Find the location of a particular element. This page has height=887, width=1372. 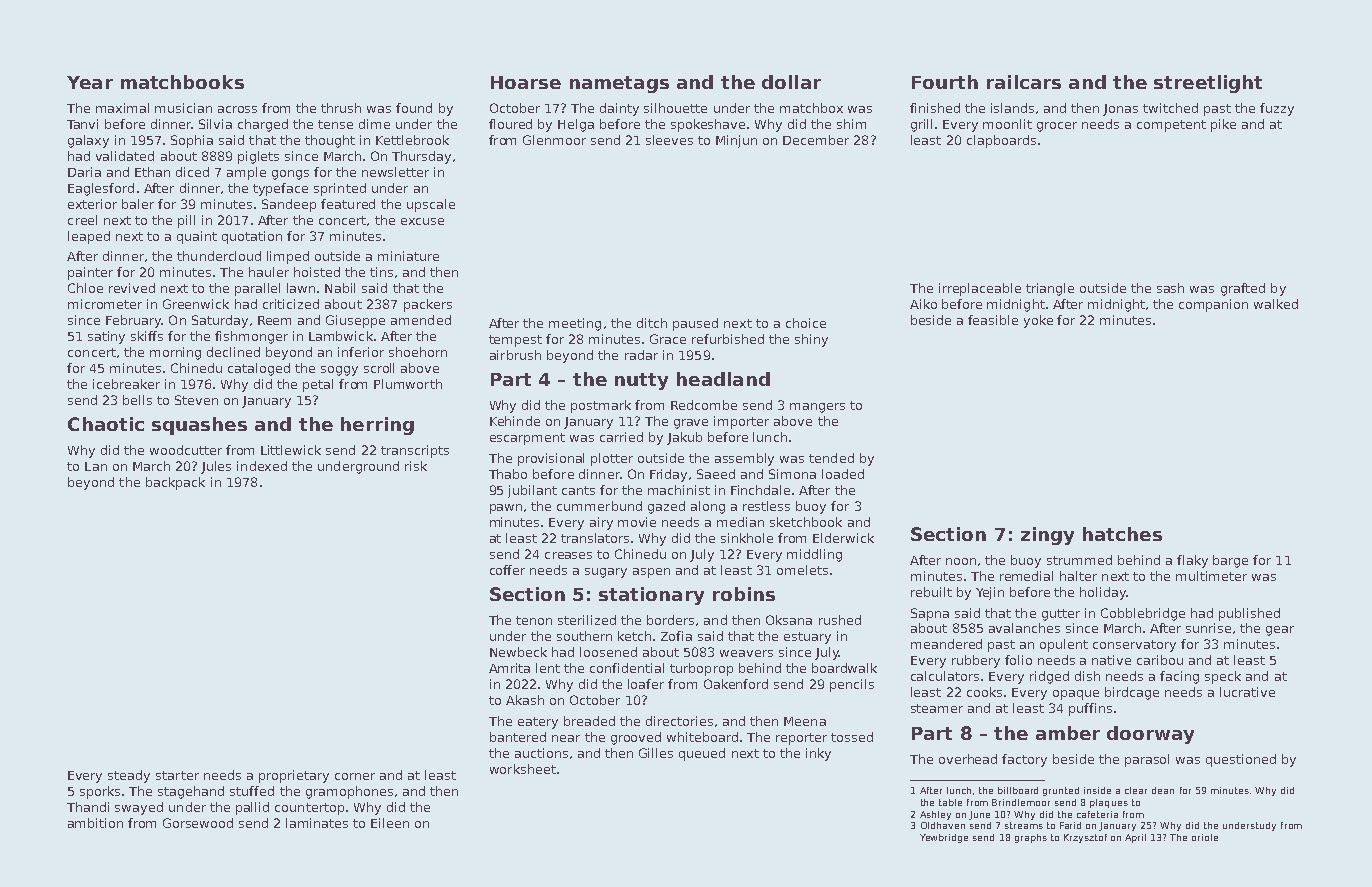

sunrise is located at coordinates (1208, 628).
